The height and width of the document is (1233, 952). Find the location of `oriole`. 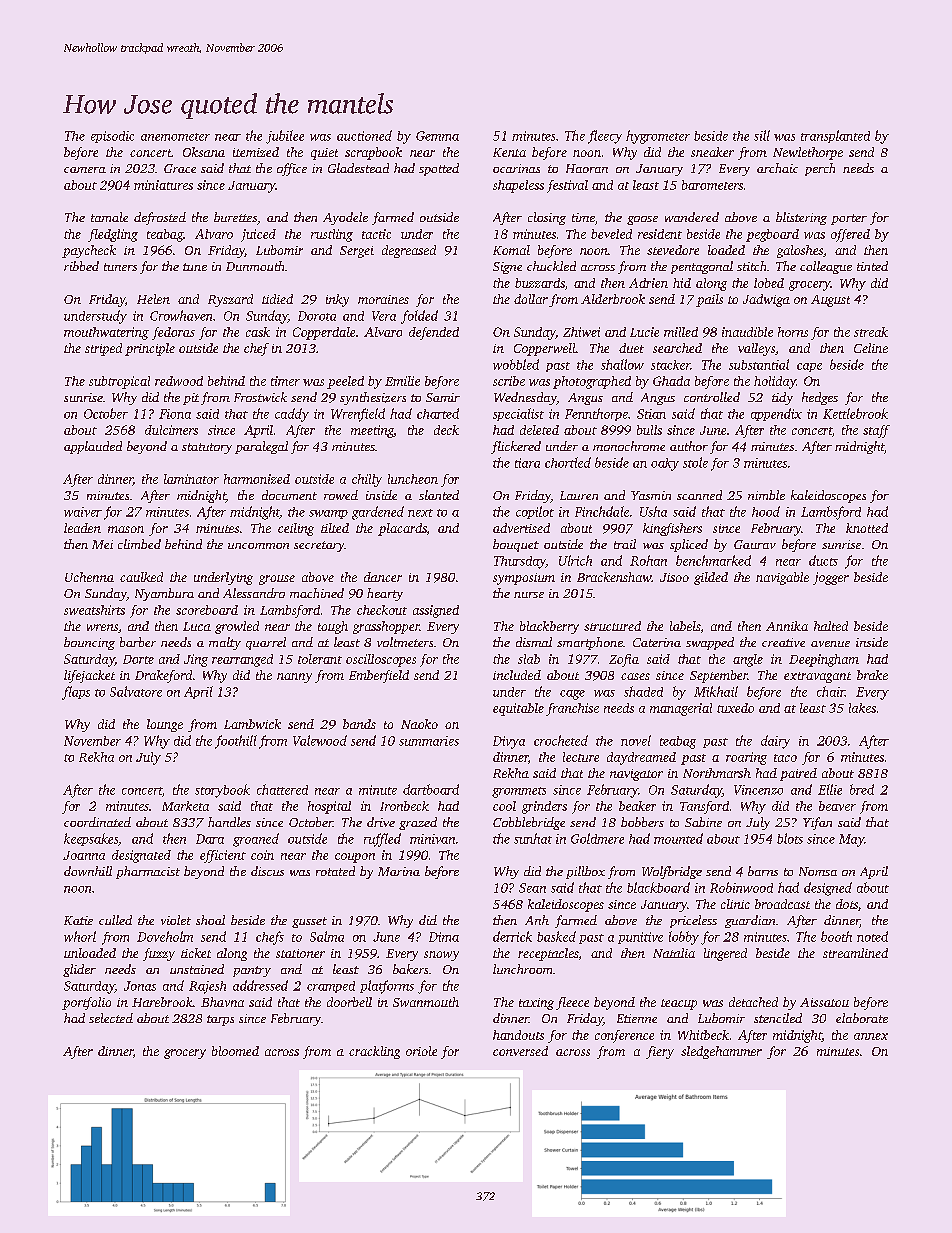

oriole is located at coordinates (421, 1051).
